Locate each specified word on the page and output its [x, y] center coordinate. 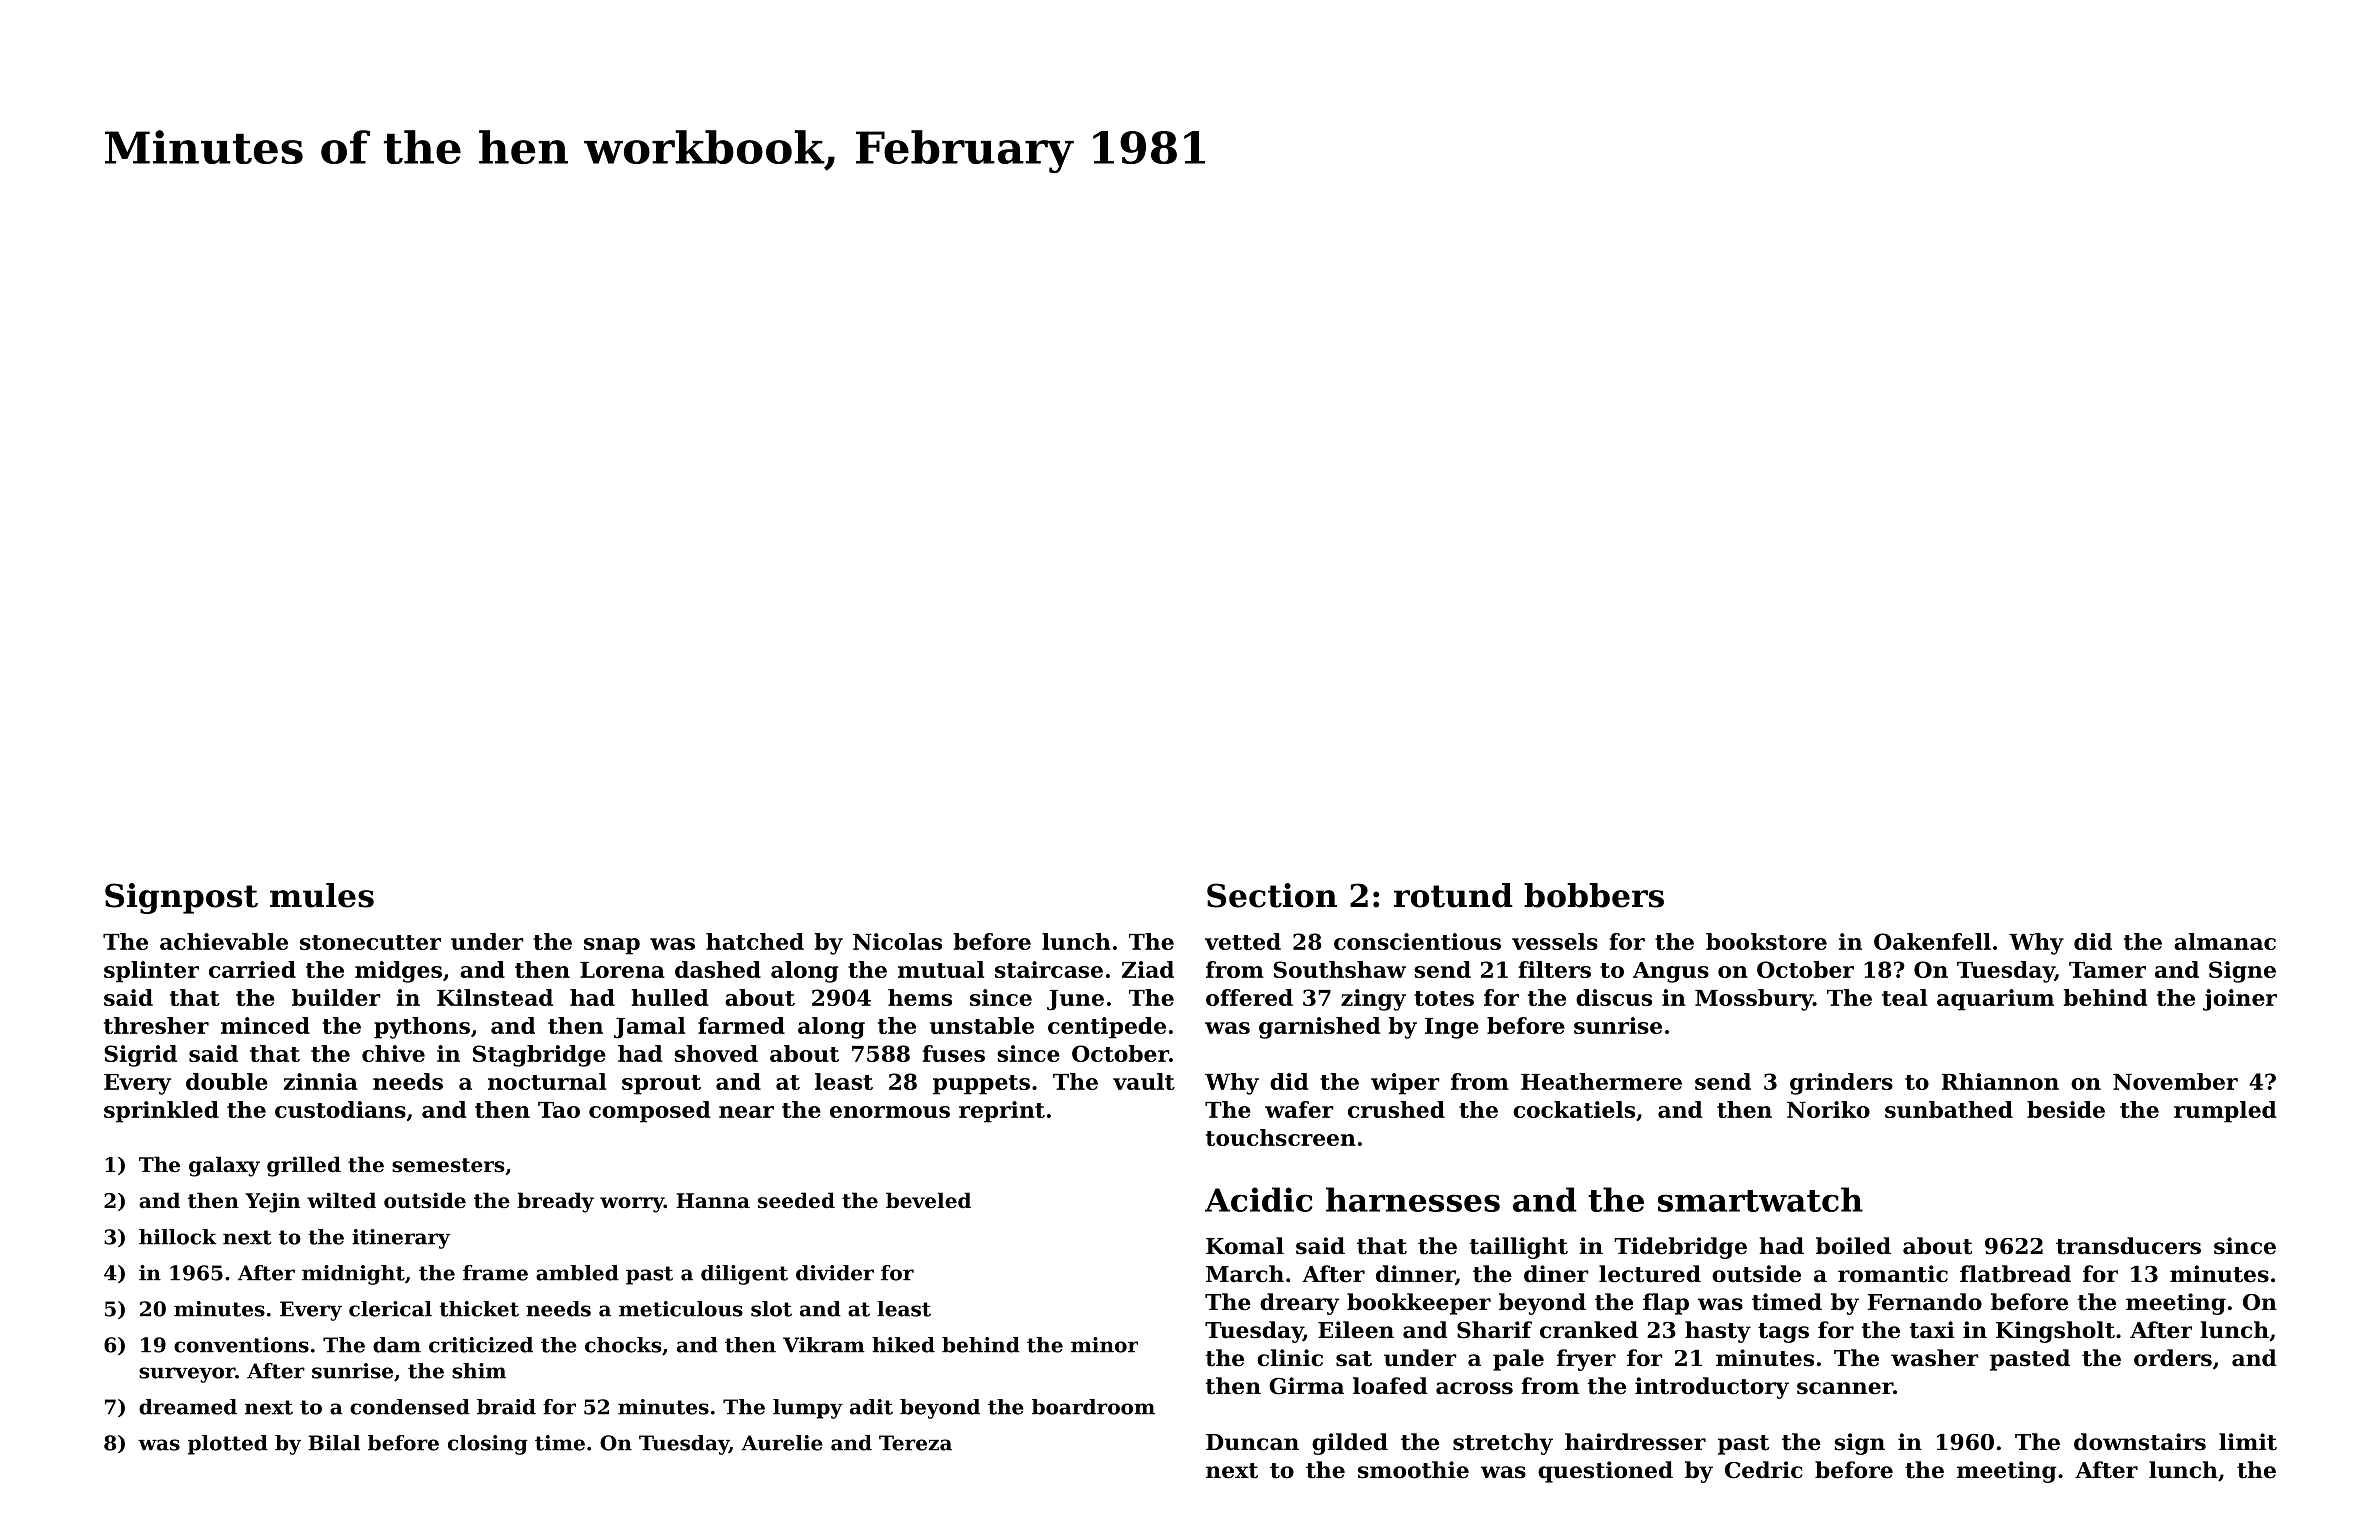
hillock [178, 1237]
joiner [2240, 1000]
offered [1249, 997]
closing [488, 1445]
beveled [928, 1200]
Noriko [1828, 1109]
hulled [669, 997]
